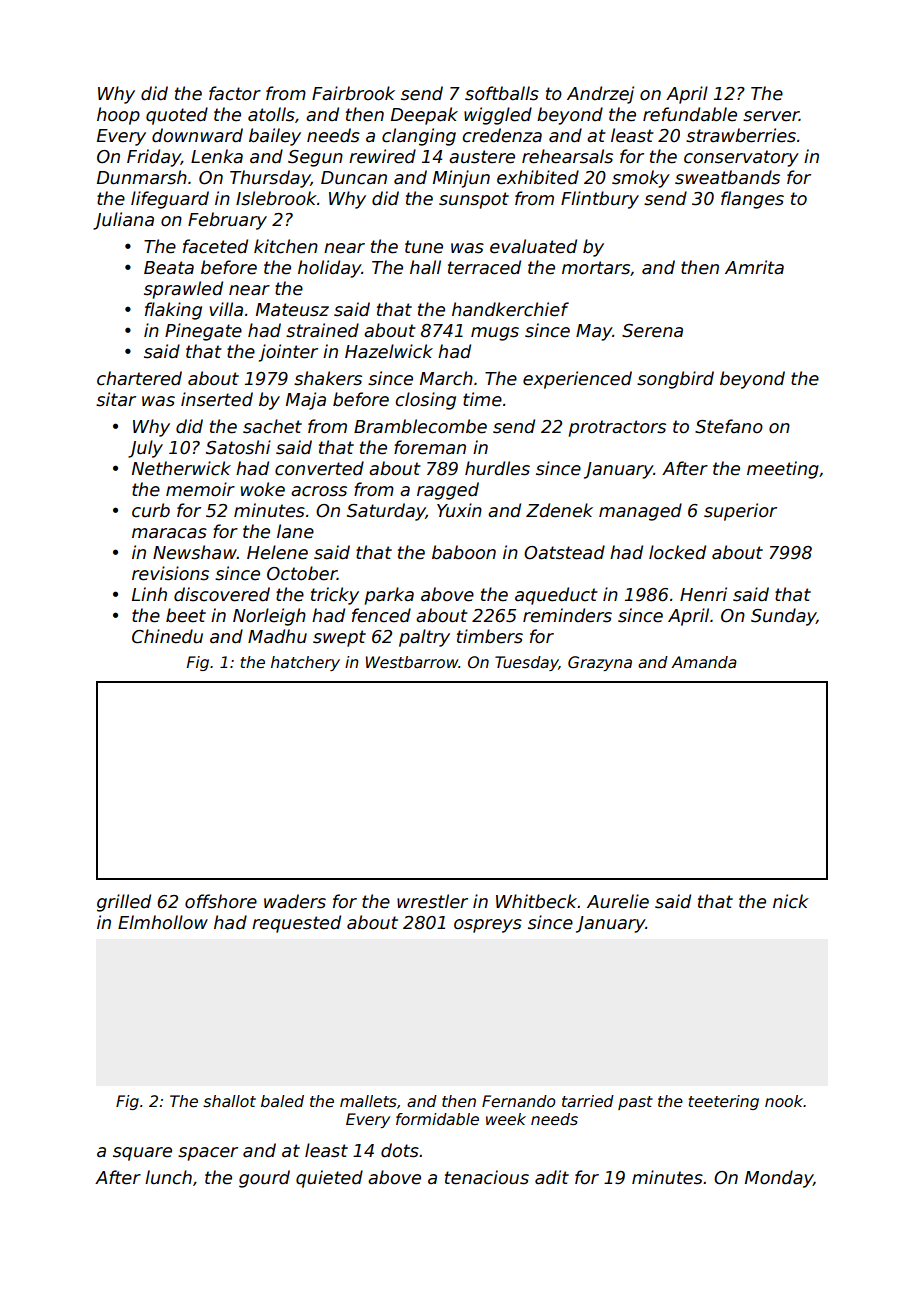 The width and height of the screenshot is (924, 1314). Describe the element at coordinates (432, 901) in the screenshot. I see `wrestler` at that location.
